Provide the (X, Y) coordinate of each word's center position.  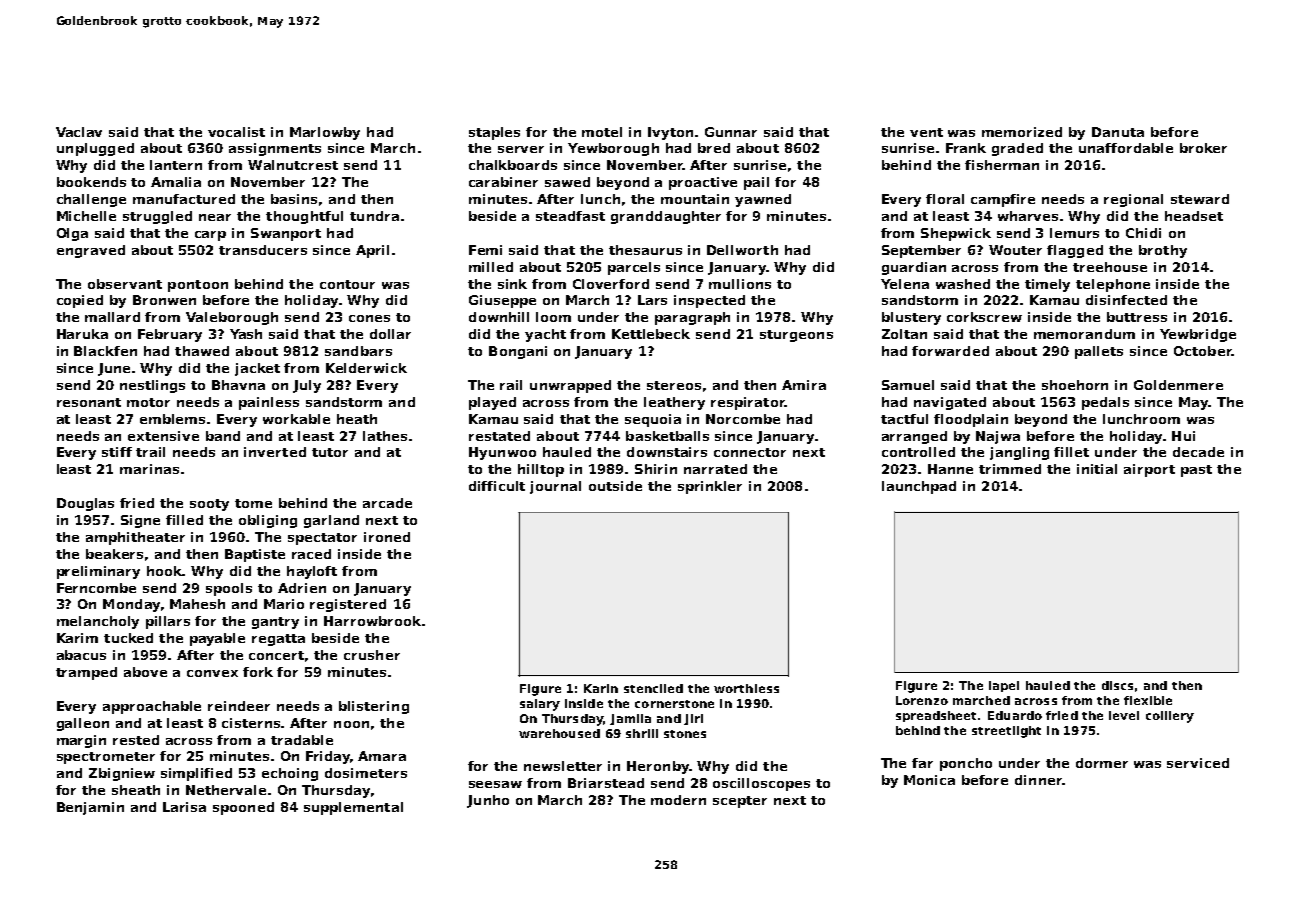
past (1196, 471)
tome (253, 503)
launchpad (919, 487)
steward (1200, 199)
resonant (89, 402)
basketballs (667, 436)
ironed (387, 537)
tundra (374, 216)
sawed (567, 182)
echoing (290, 774)
